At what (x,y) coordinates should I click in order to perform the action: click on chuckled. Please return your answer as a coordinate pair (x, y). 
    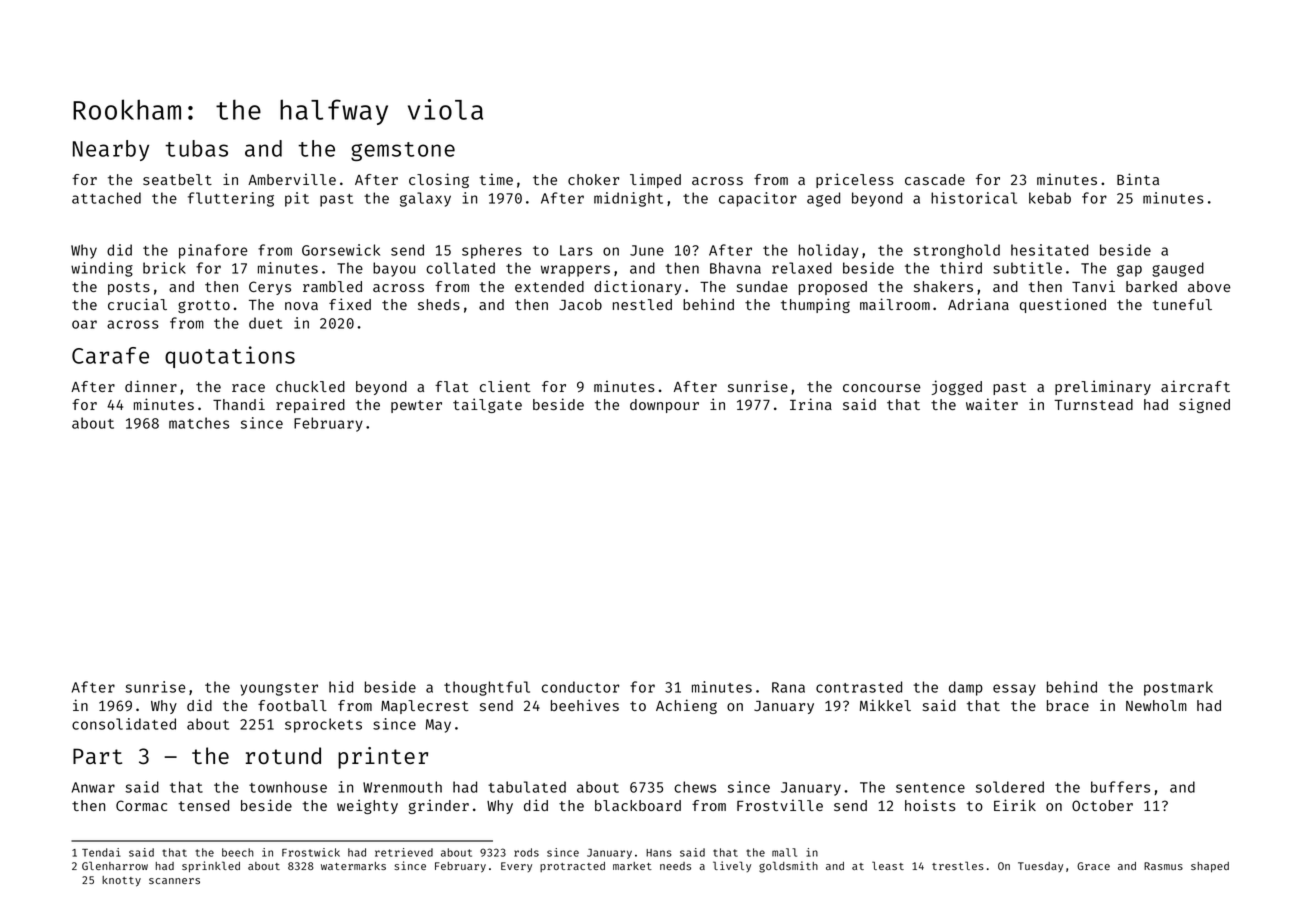
    Looking at the image, I should click on (310, 386).
